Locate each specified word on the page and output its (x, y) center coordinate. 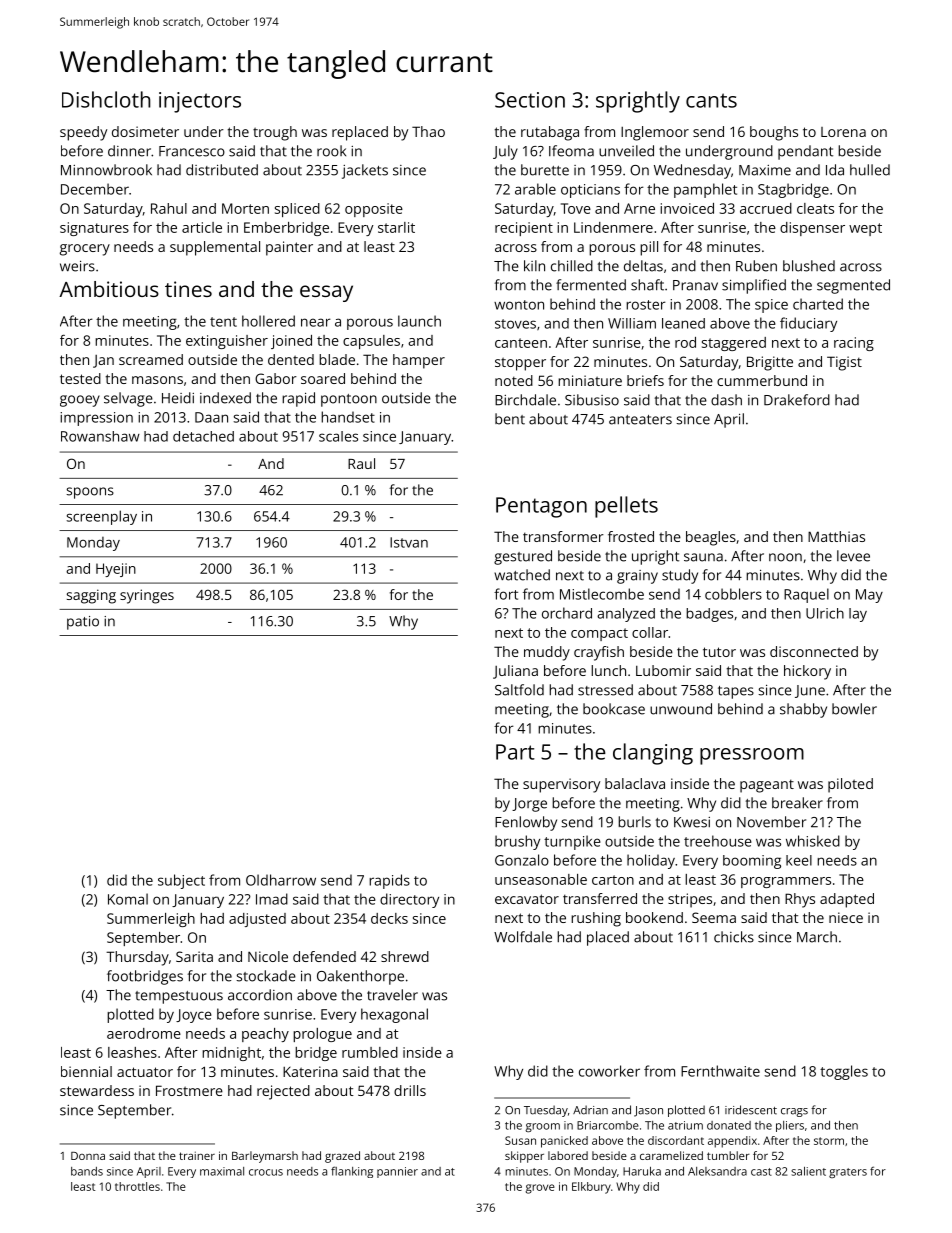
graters (848, 1173)
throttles (137, 1186)
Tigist (844, 363)
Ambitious (109, 289)
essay (326, 293)
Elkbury (591, 1188)
